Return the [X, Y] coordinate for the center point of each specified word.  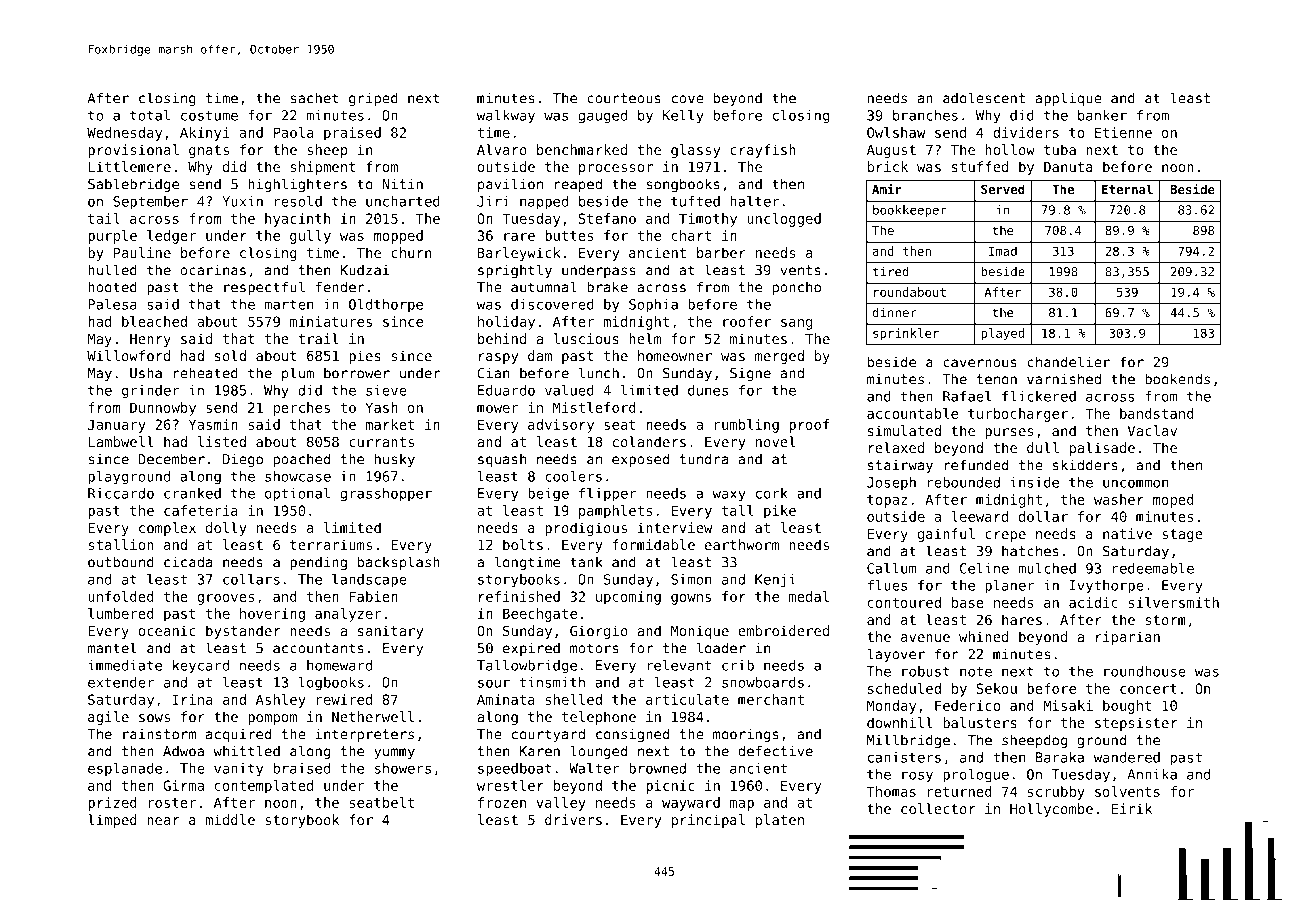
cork [772, 493]
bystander [243, 632]
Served [1003, 189]
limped [112, 821]
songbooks [683, 185]
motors [594, 648]
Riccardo [121, 493]
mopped [398, 237]
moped [1173, 501]
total [150, 115]
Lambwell [121, 441]
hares [1022, 619]
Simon [691, 579]
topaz [887, 501]
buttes [569, 235]
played [1002, 334]
